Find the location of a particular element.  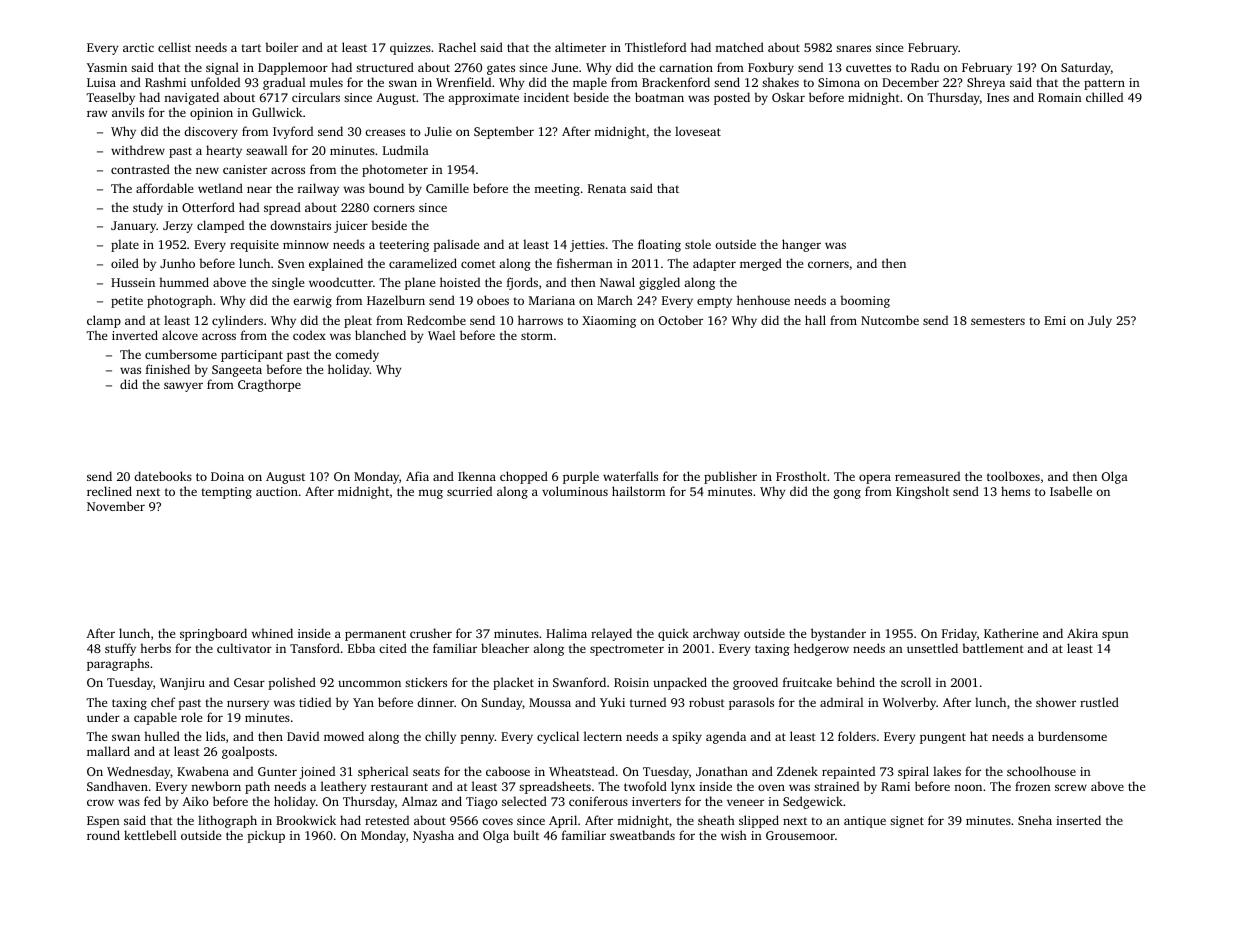

tempting is located at coordinates (226, 493).
